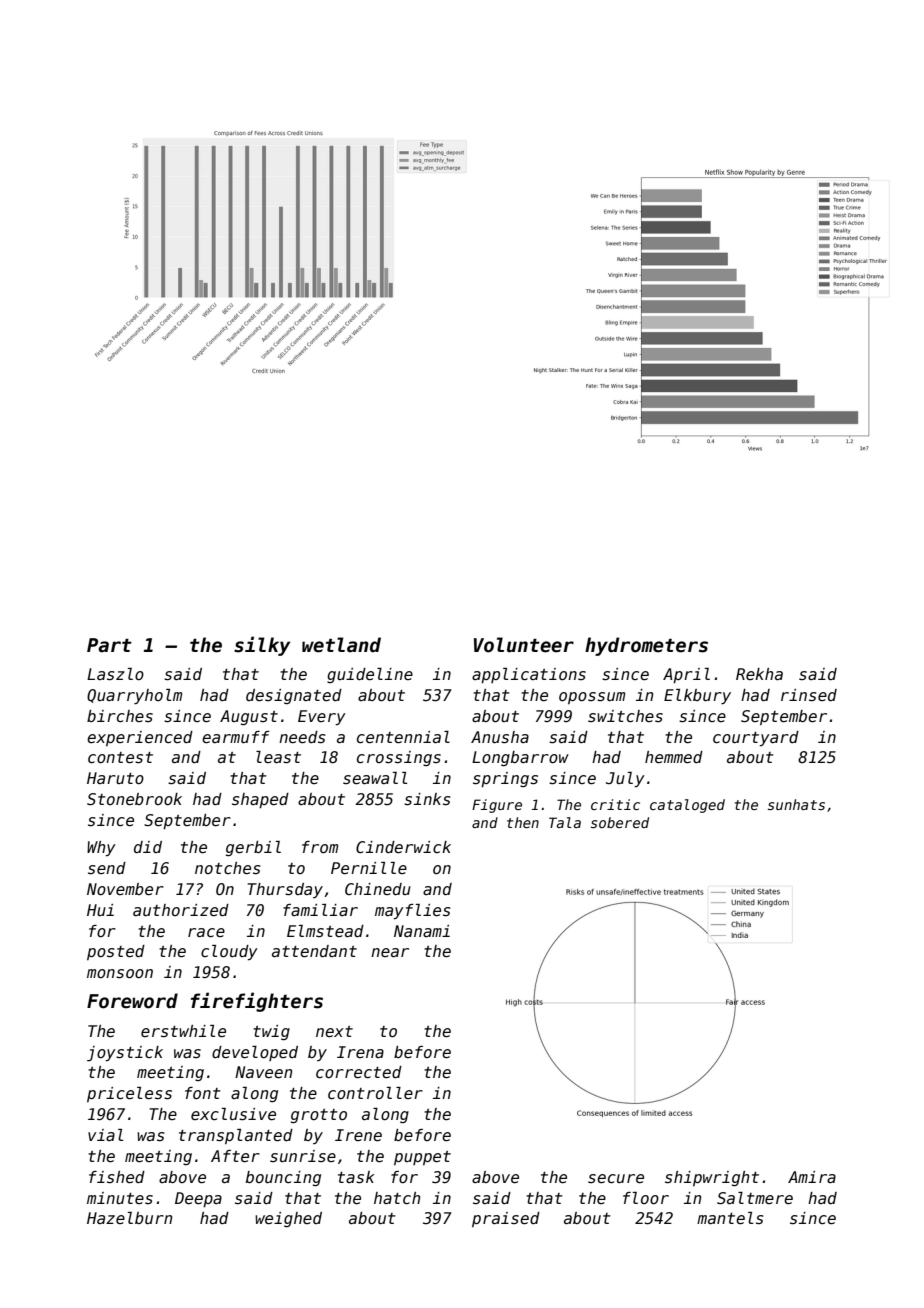 This image has height=1308, width=924. Describe the element at coordinates (524, 645) in the image. I see `Volunteer` at that location.
